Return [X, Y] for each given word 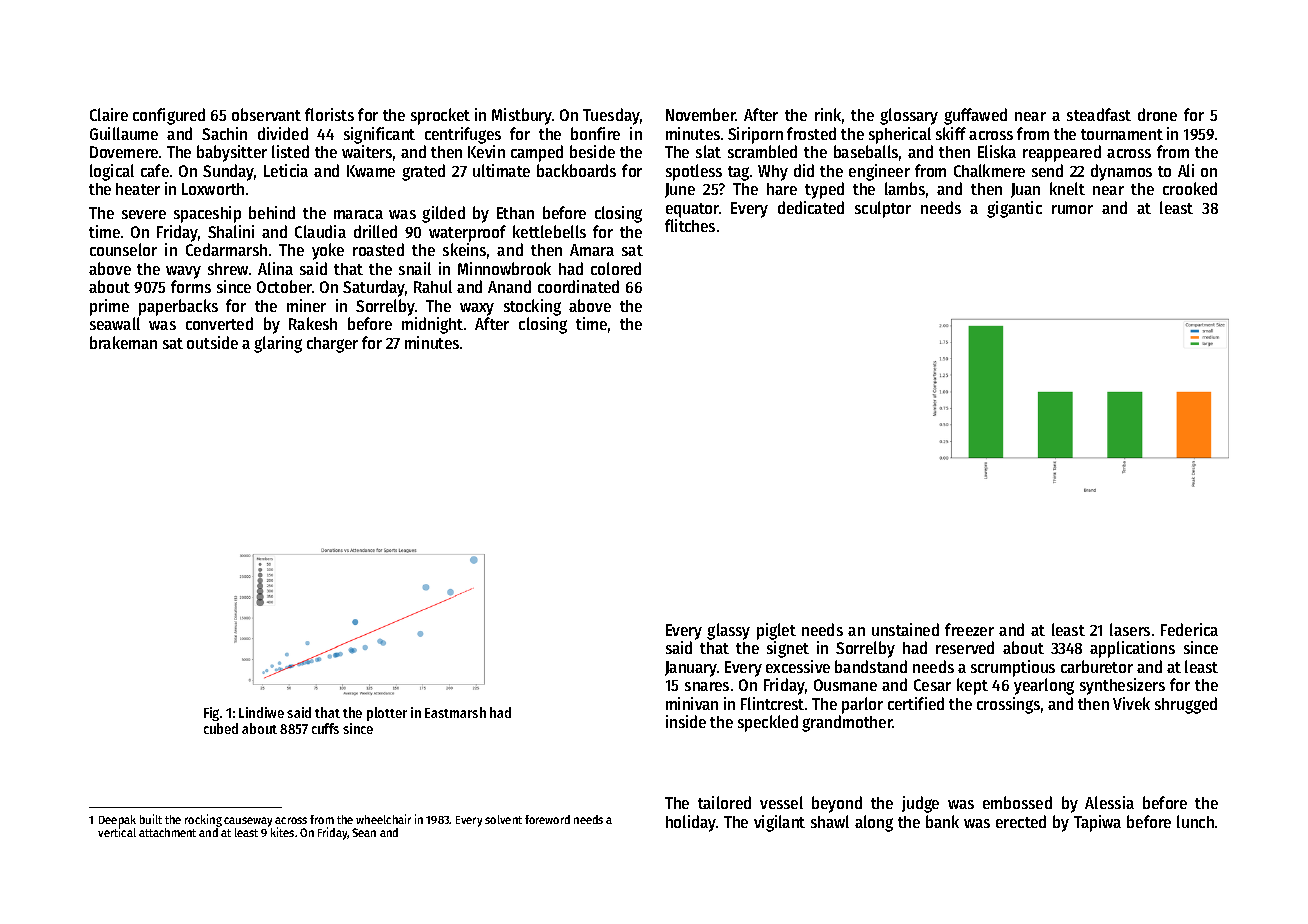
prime [109, 307]
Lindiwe [261, 712]
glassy [728, 631]
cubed [221, 728]
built [151, 819]
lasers [1130, 629]
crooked [1190, 188]
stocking [532, 307]
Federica [1189, 629]
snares [707, 686]
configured [169, 116]
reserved [965, 647]
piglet [776, 631]
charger [332, 345]
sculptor [883, 209]
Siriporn [755, 135]
